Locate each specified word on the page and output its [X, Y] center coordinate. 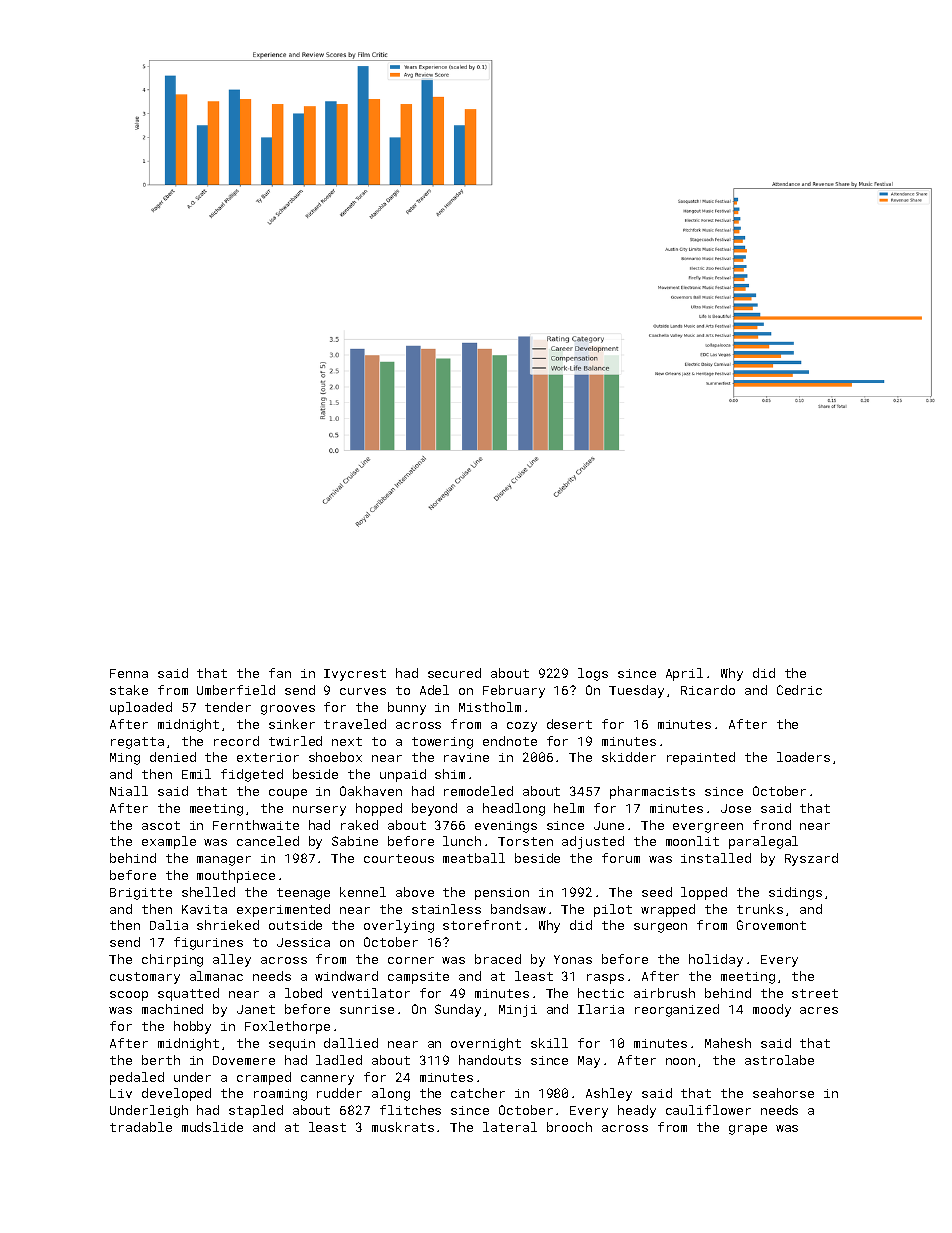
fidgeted [252, 775]
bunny [407, 708]
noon [680, 1061]
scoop [129, 996]
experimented [283, 910]
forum [621, 858]
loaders [803, 757]
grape [748, 1130]
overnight [486, 1044]
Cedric [799, 690]
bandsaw [518, 909]
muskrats [403, 1127]
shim [450, 774]
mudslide [212, 1127]
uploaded [141, 708]
